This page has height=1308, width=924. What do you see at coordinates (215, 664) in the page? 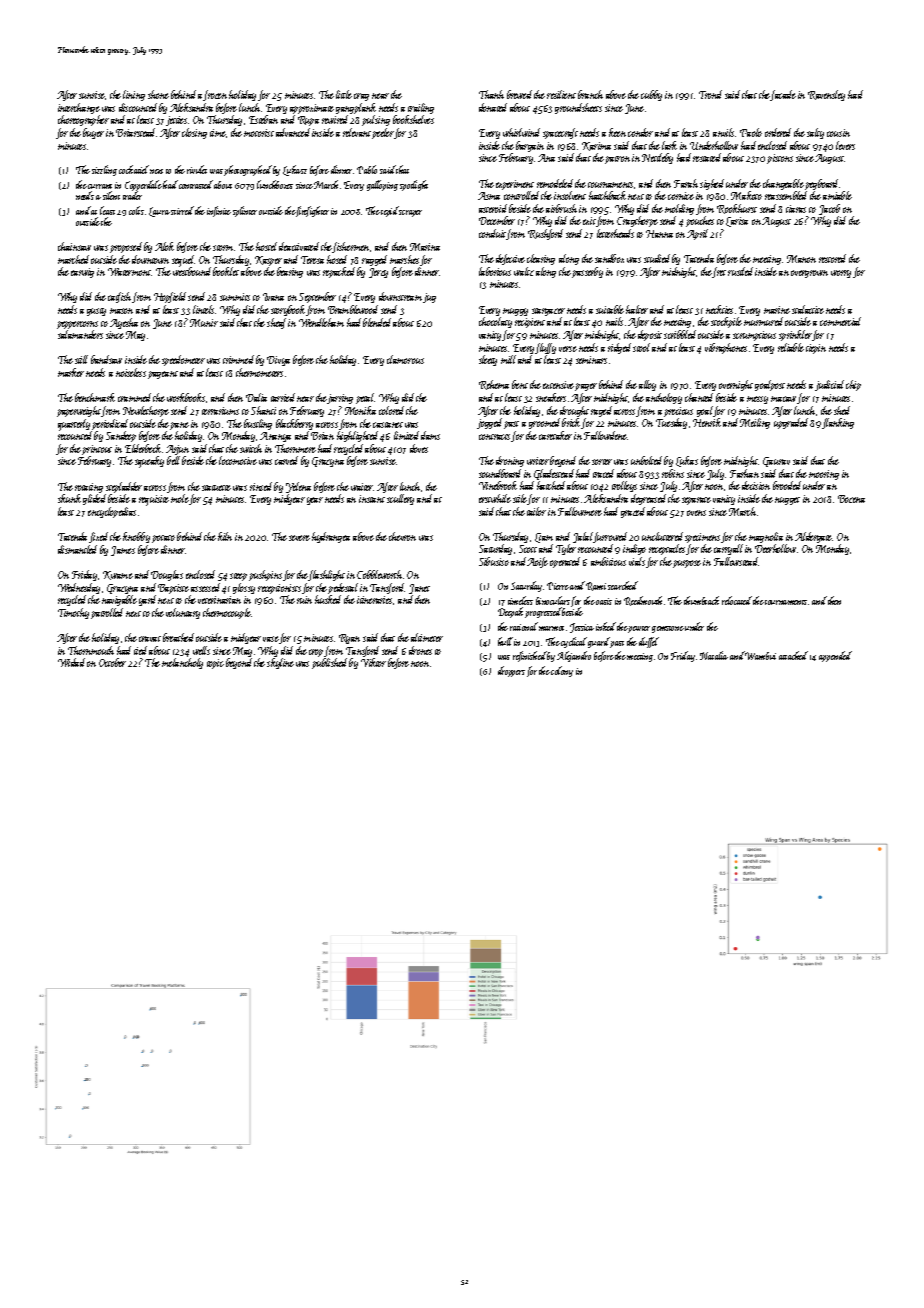
I see `topic` at bounding box center [215, 664].
